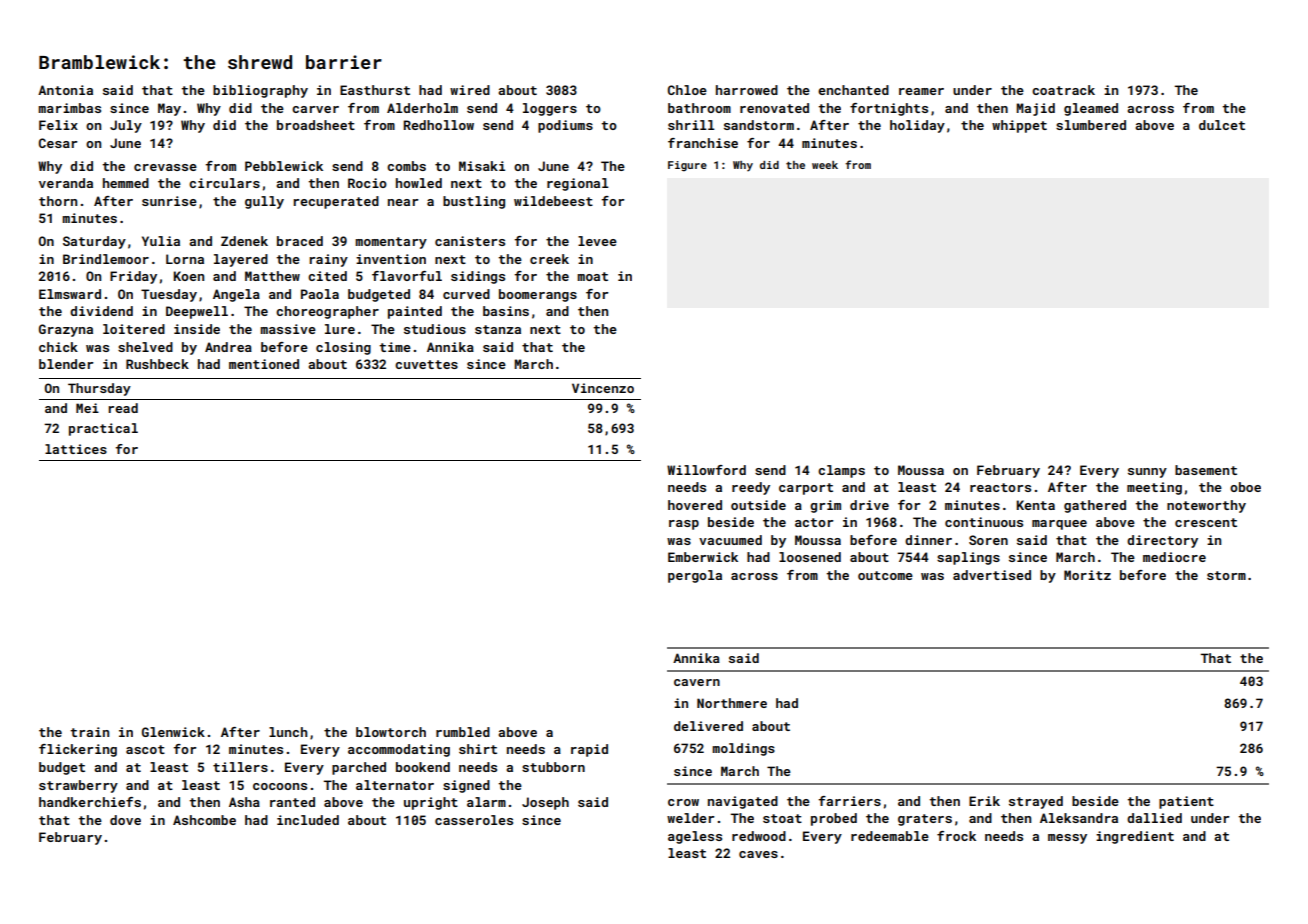 This page has width=1308, height=924. Describe the element at coordinates (76, 449) in the page. I see `lattices` at that location.
